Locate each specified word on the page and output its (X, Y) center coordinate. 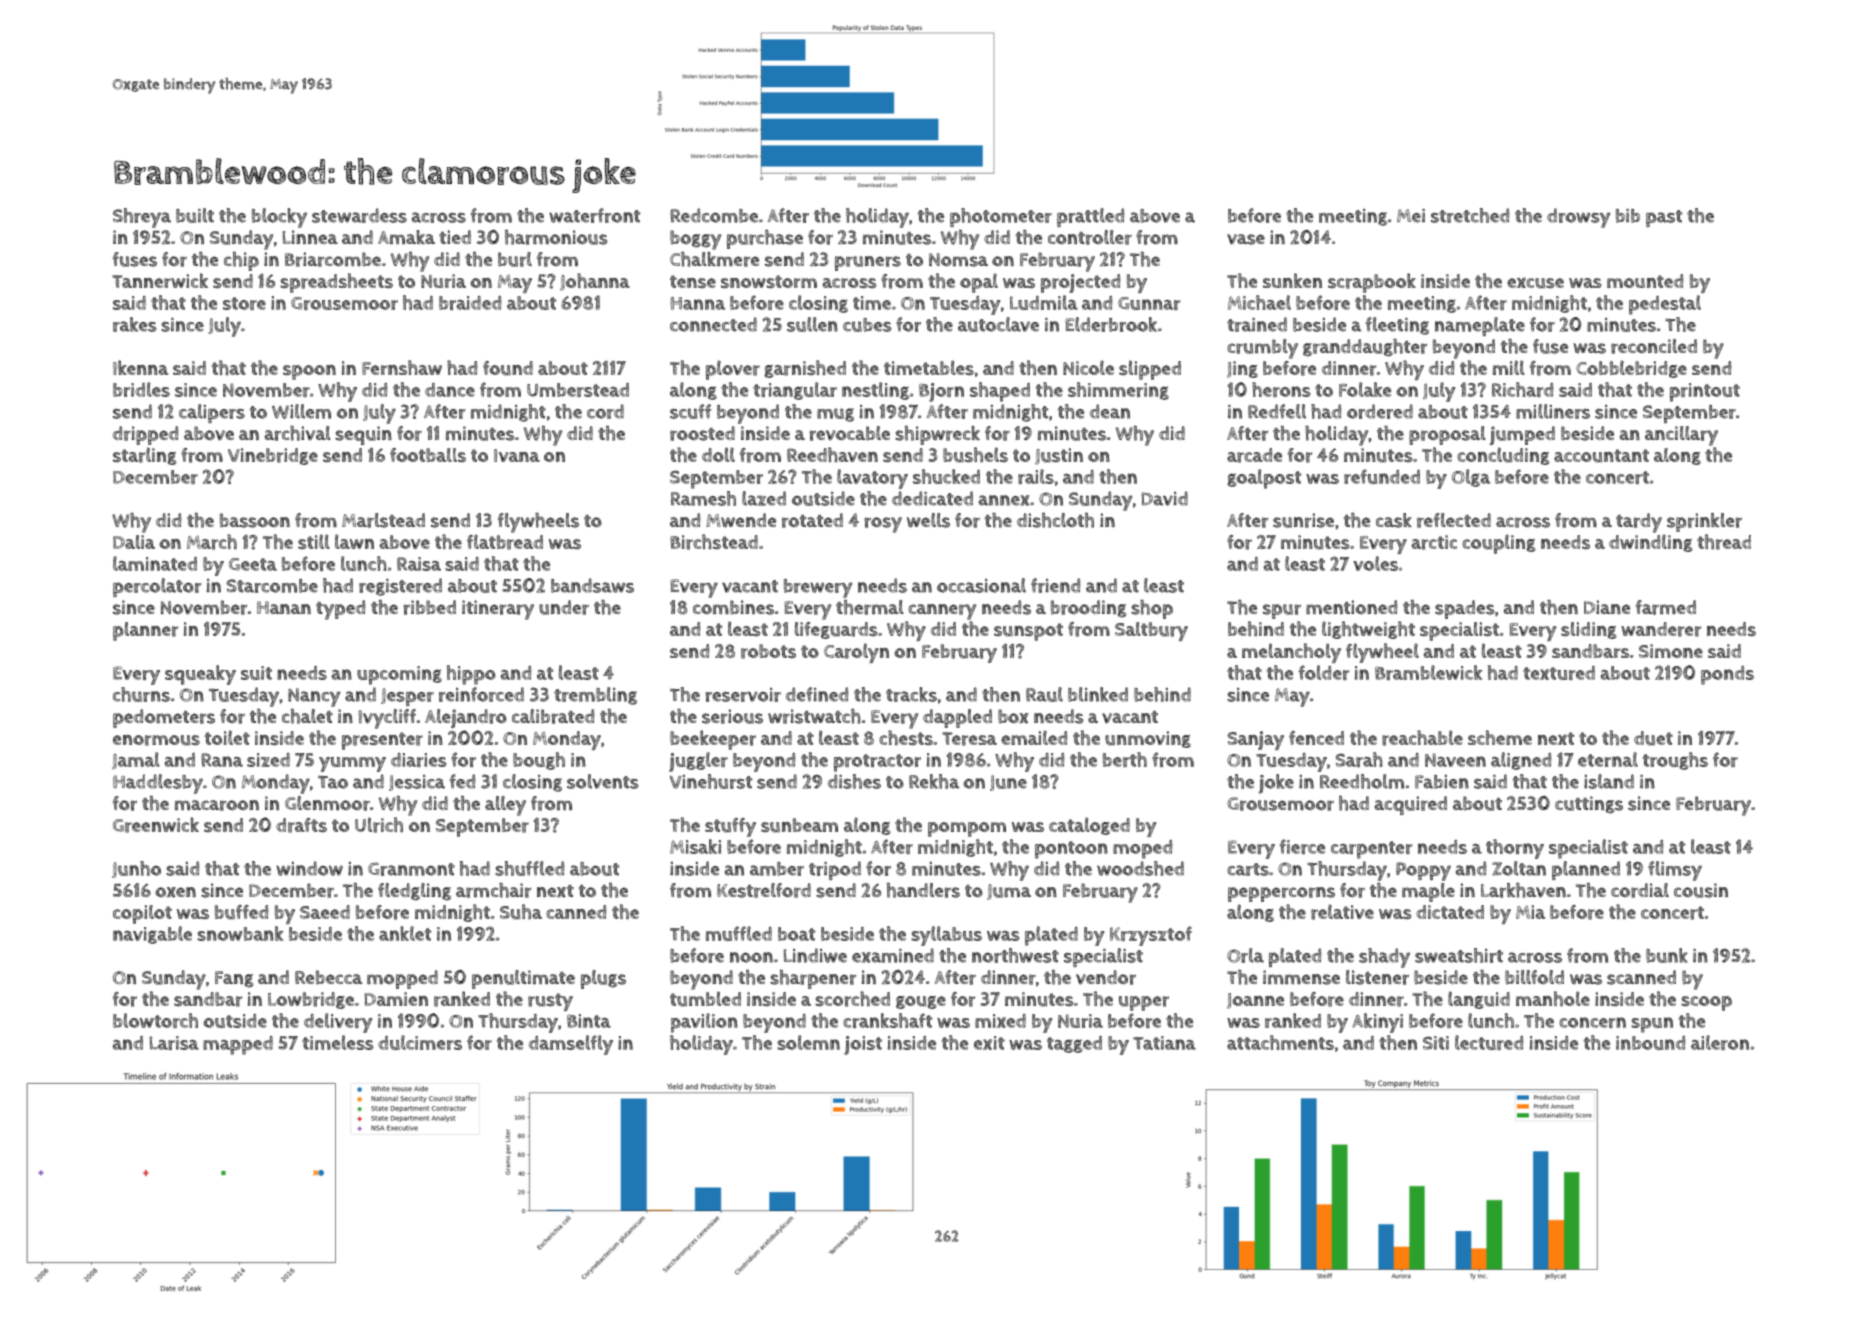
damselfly (571, 1045)
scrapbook (1372, 283)
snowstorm (769, 282)
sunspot (1028, 632)
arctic (1434, 542)
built (195, 215)
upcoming (399, 675)
